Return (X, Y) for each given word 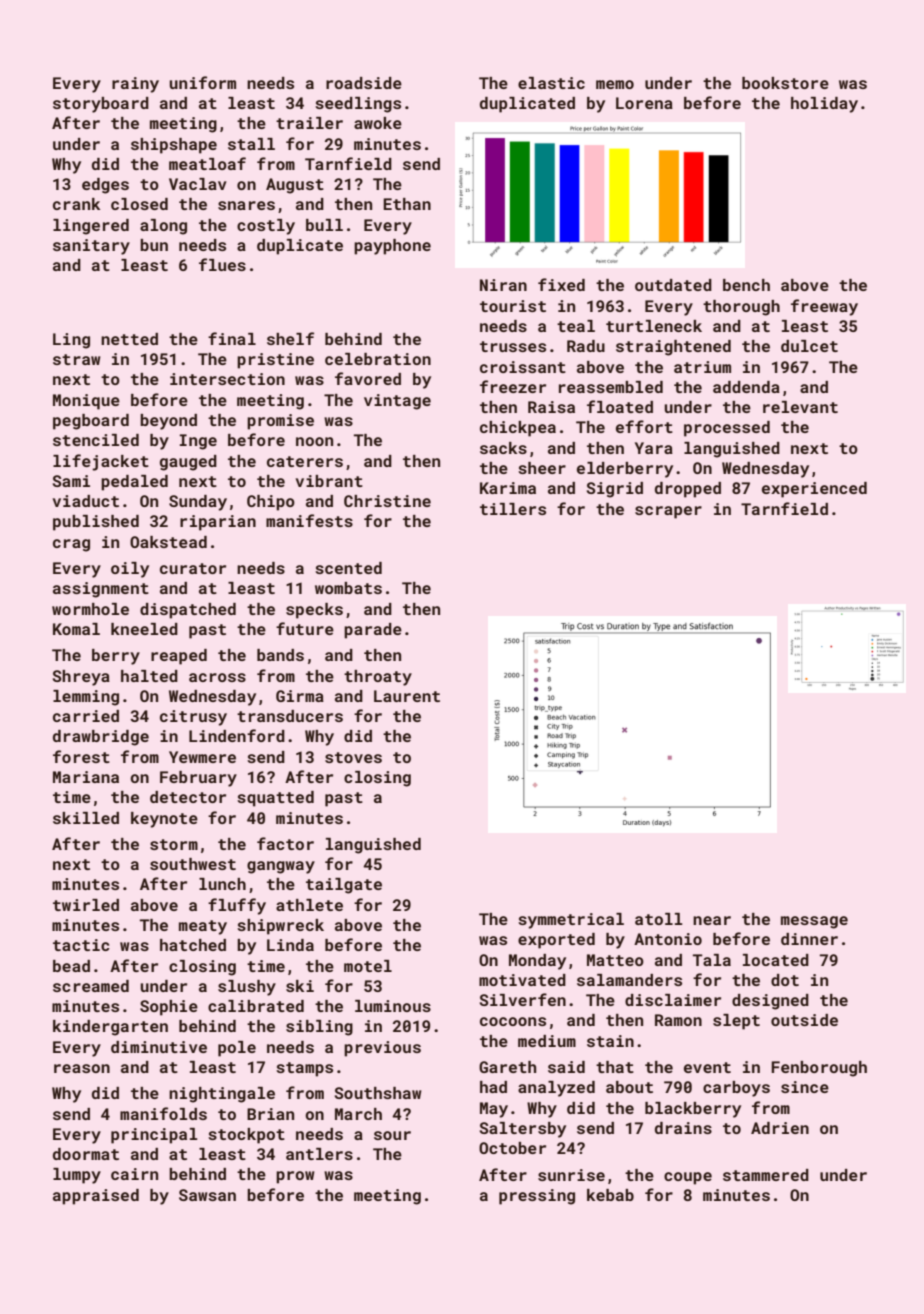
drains (683, 1128)
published (96, 523)
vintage (397, 402)
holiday (824, 105)
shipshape (174, 146)
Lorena (644, 103)
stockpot (246, 1136)
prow (295, 1177)
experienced (814, 490)
